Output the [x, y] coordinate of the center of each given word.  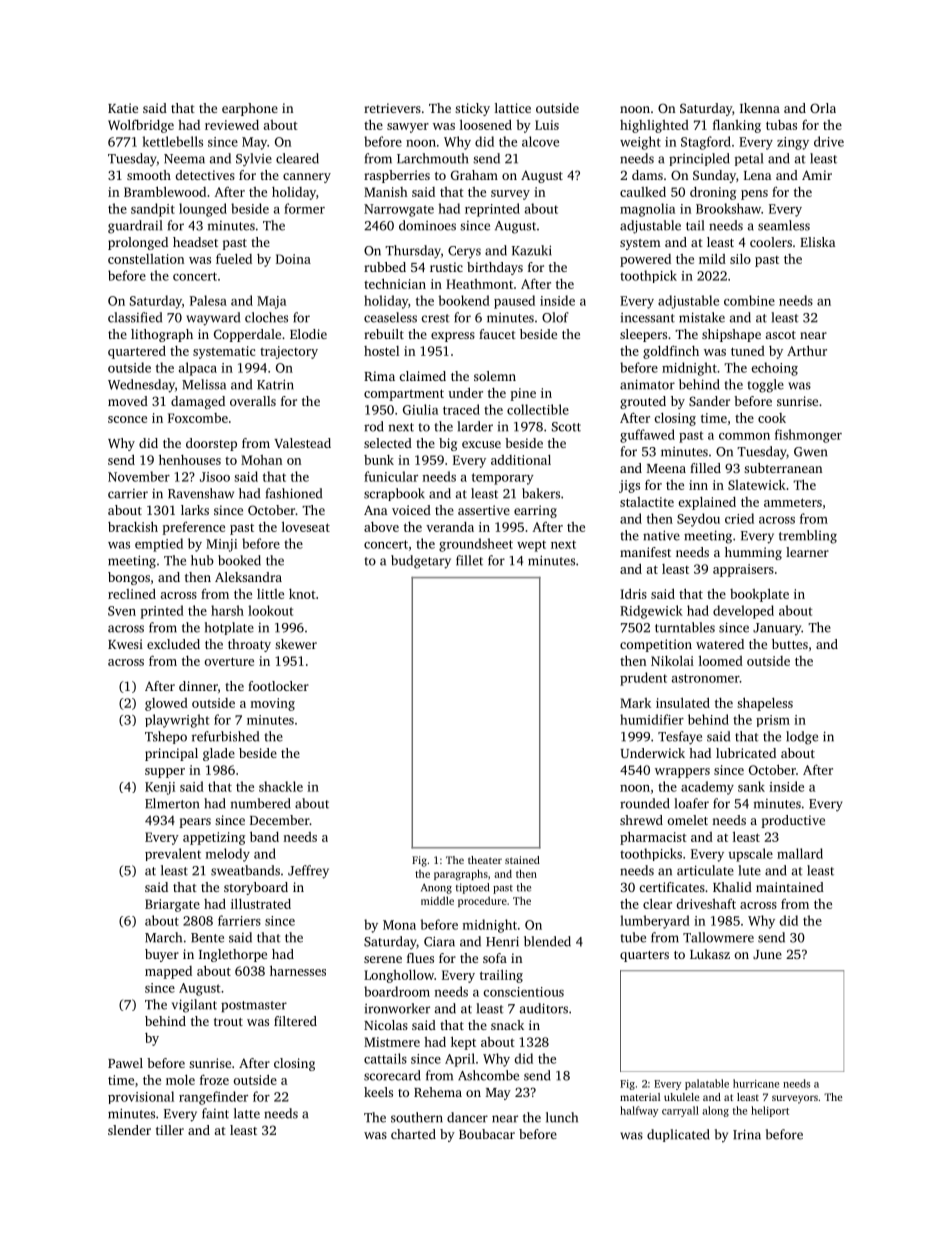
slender [129, 1130]
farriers [239, 920]
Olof [555, 317]
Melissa [204, 384]
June [767, 954]
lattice [513, 108]
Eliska [817, 242]
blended [547, 941]
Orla [823, 108]
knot [302, 594]
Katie [123, 108]
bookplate [759, 595]
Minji [221, 545]
